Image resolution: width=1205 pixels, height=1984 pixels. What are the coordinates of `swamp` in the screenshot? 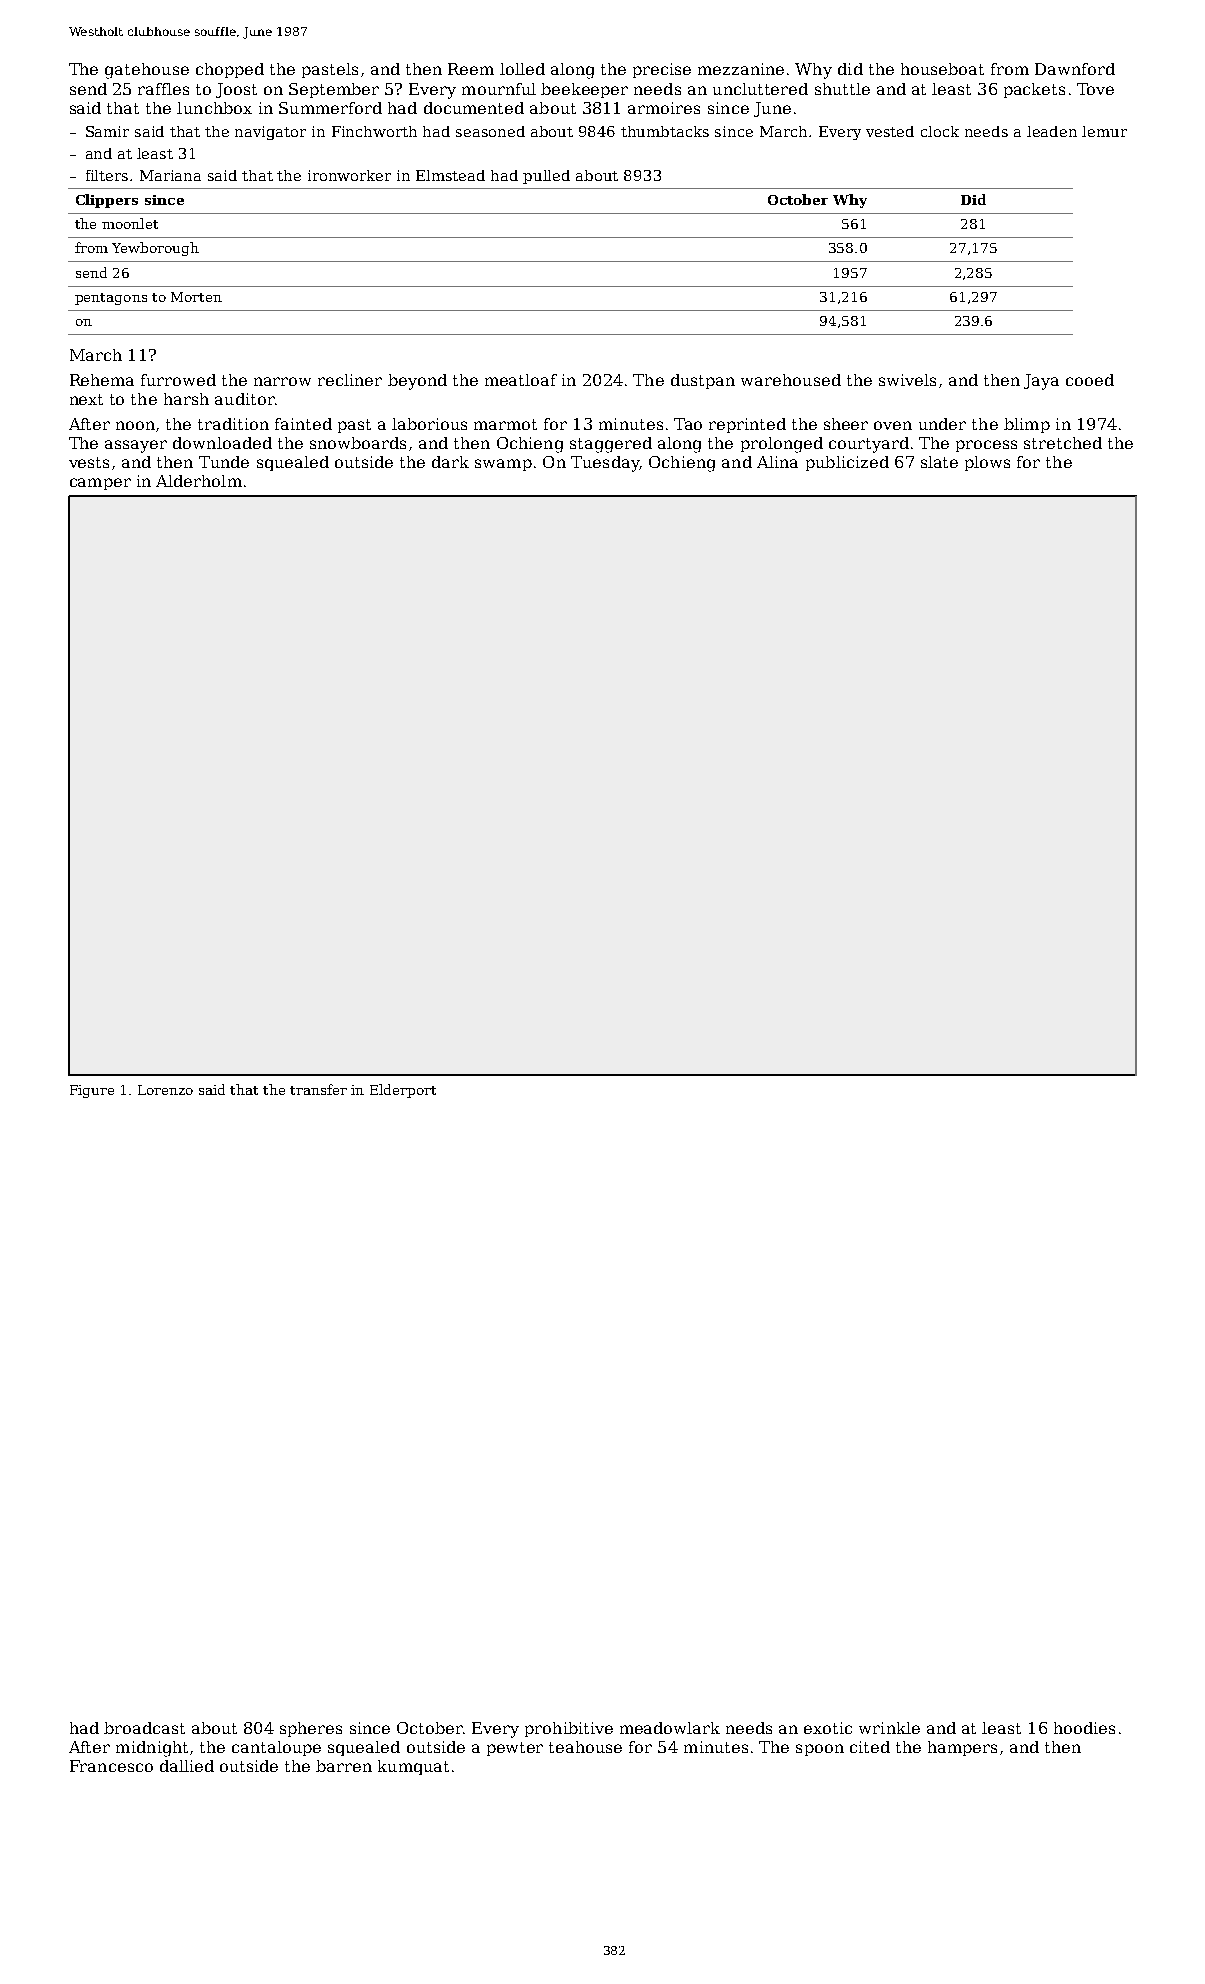 It's located at (503, 465).
